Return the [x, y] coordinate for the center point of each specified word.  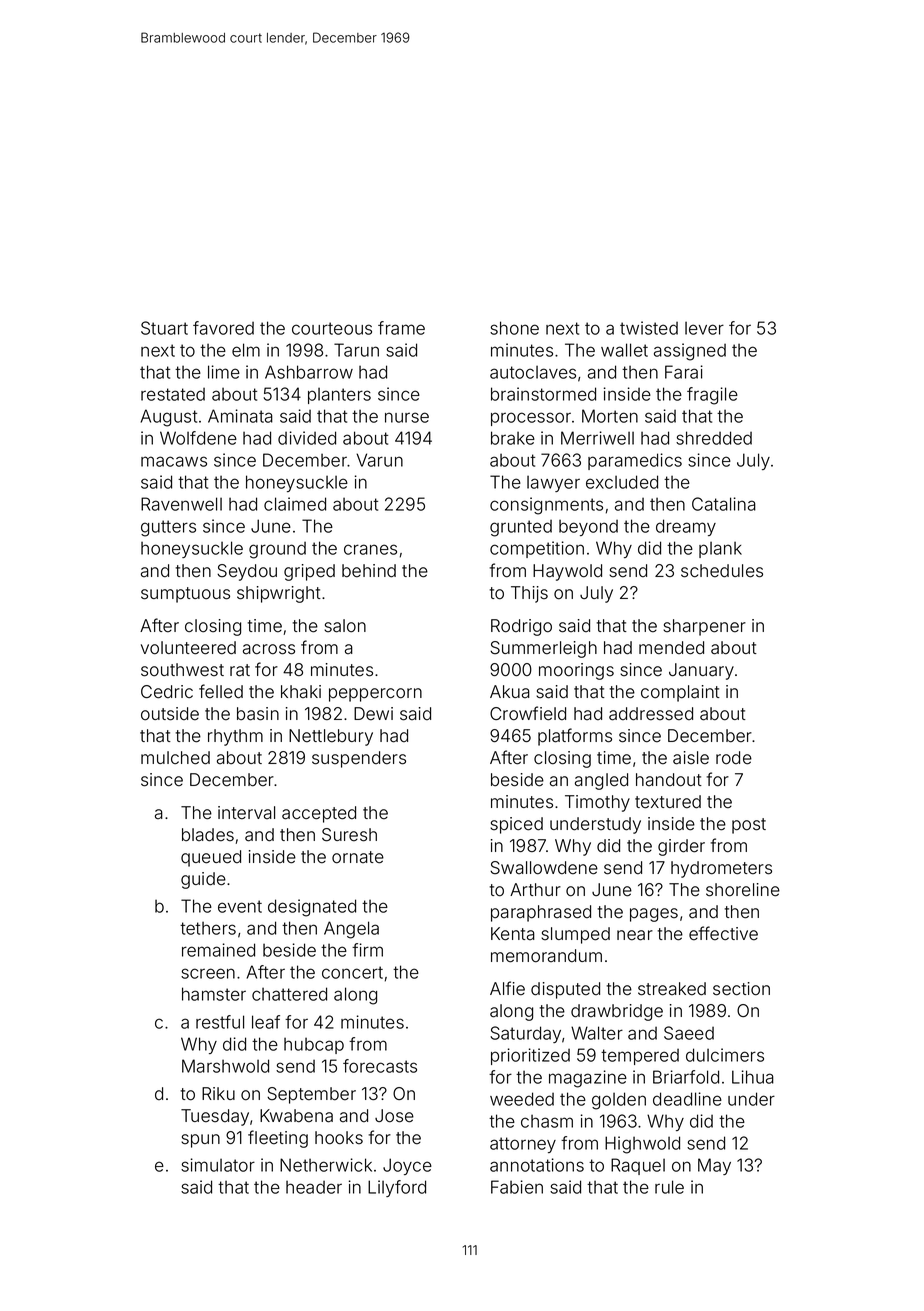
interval [246, 813]
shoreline [743, 890]
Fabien [517, 1187]
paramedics [635, 461]
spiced [516, 825]
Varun [379, 460]
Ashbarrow [309, 372]
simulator [218, 1165]
